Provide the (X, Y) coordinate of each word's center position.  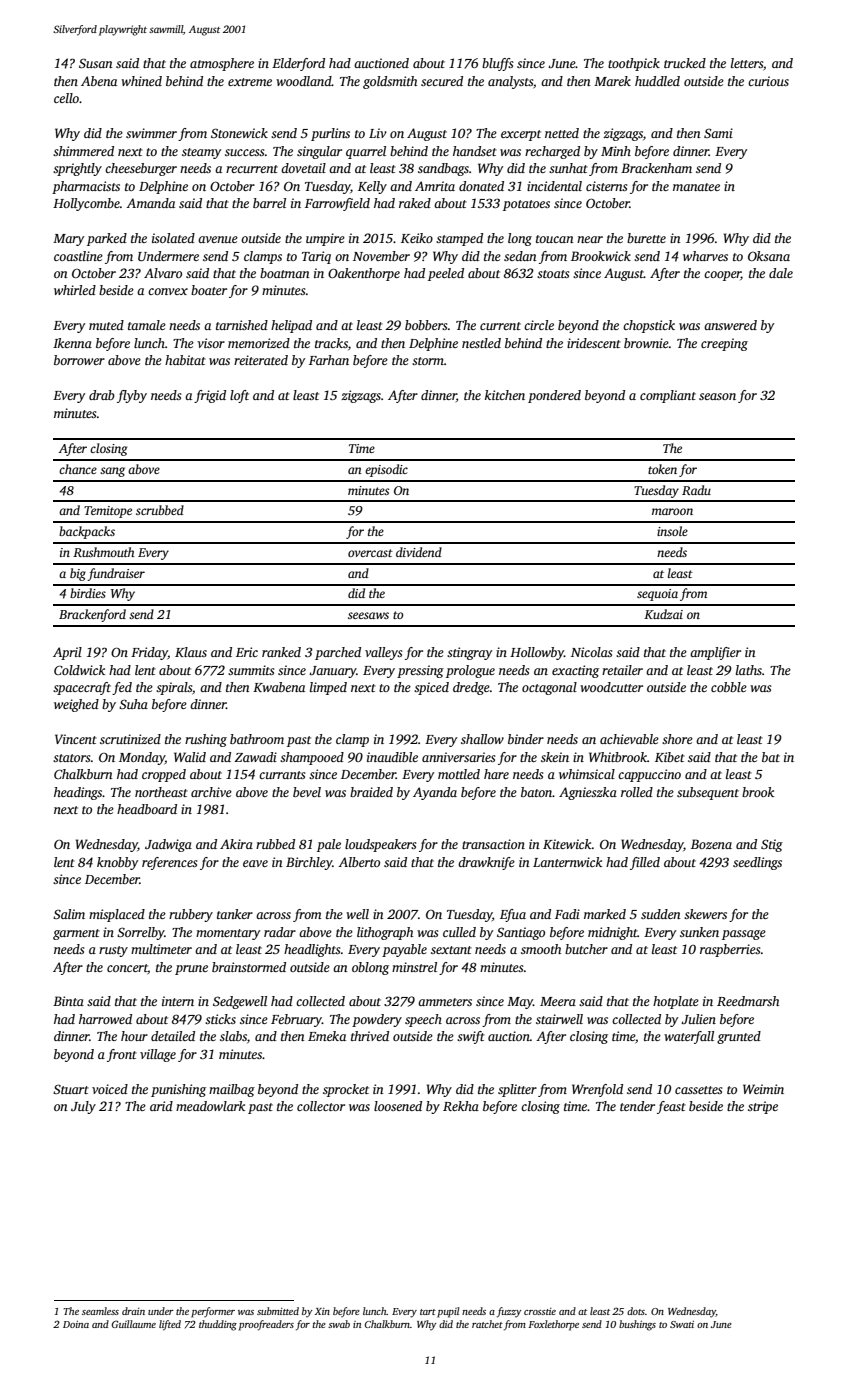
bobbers (426, 325)
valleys (383, 653)
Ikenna (72, 343)
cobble (729, 687)
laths (749, 670)
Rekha (461, 1106)
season (717, 396)
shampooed (312, 758)
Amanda (150, 203)
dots (636, 1311)
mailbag (232, 1090)
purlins (330, 134)
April (67, 653)
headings (78, 793)
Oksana (769, 256)
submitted (278, 1311)
